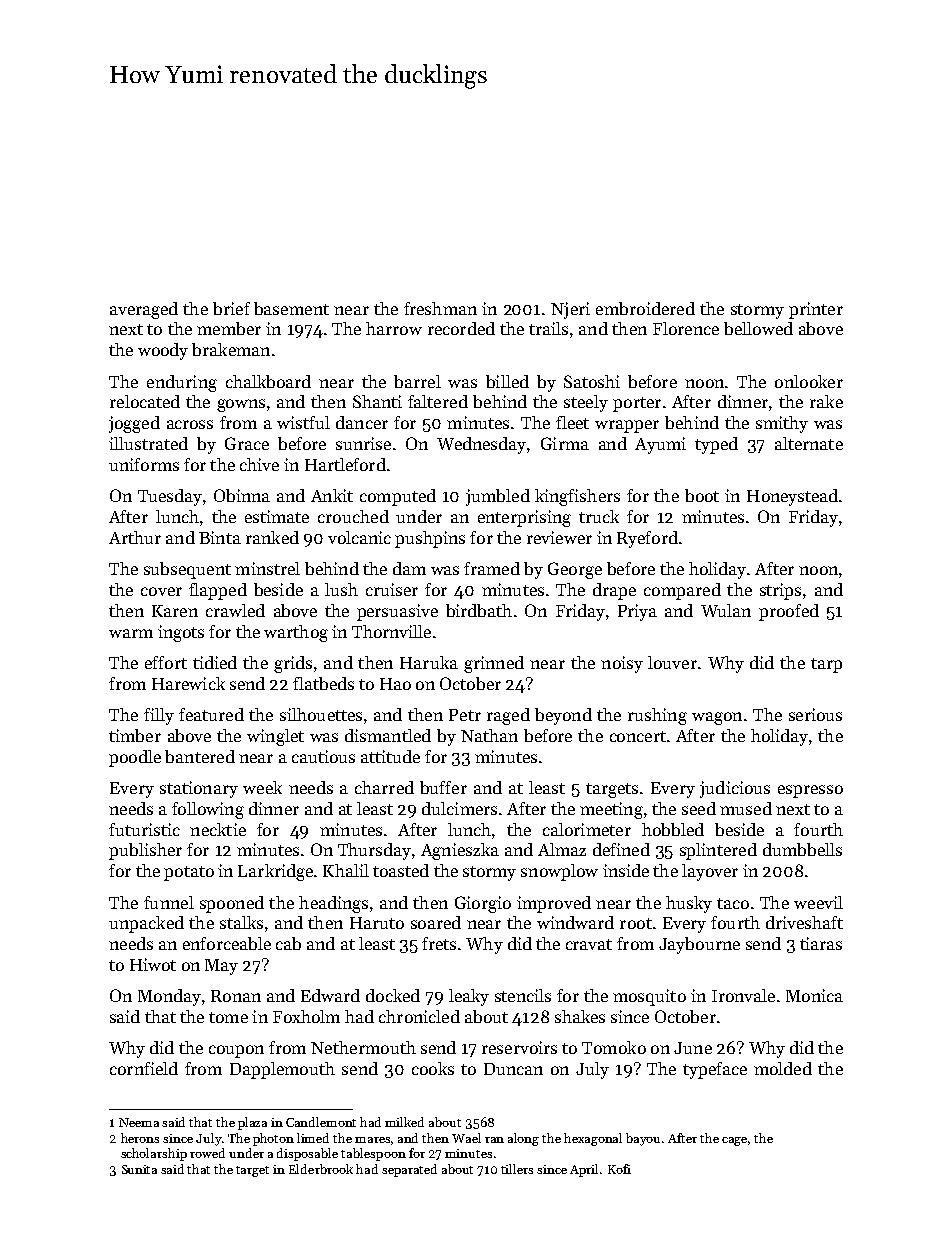 The width and height of the screenshot is (952, 1233). What do you see at coordinates (404, 1122) in the screenshot?
I see `milked` at bounding box center [404, 1122].
